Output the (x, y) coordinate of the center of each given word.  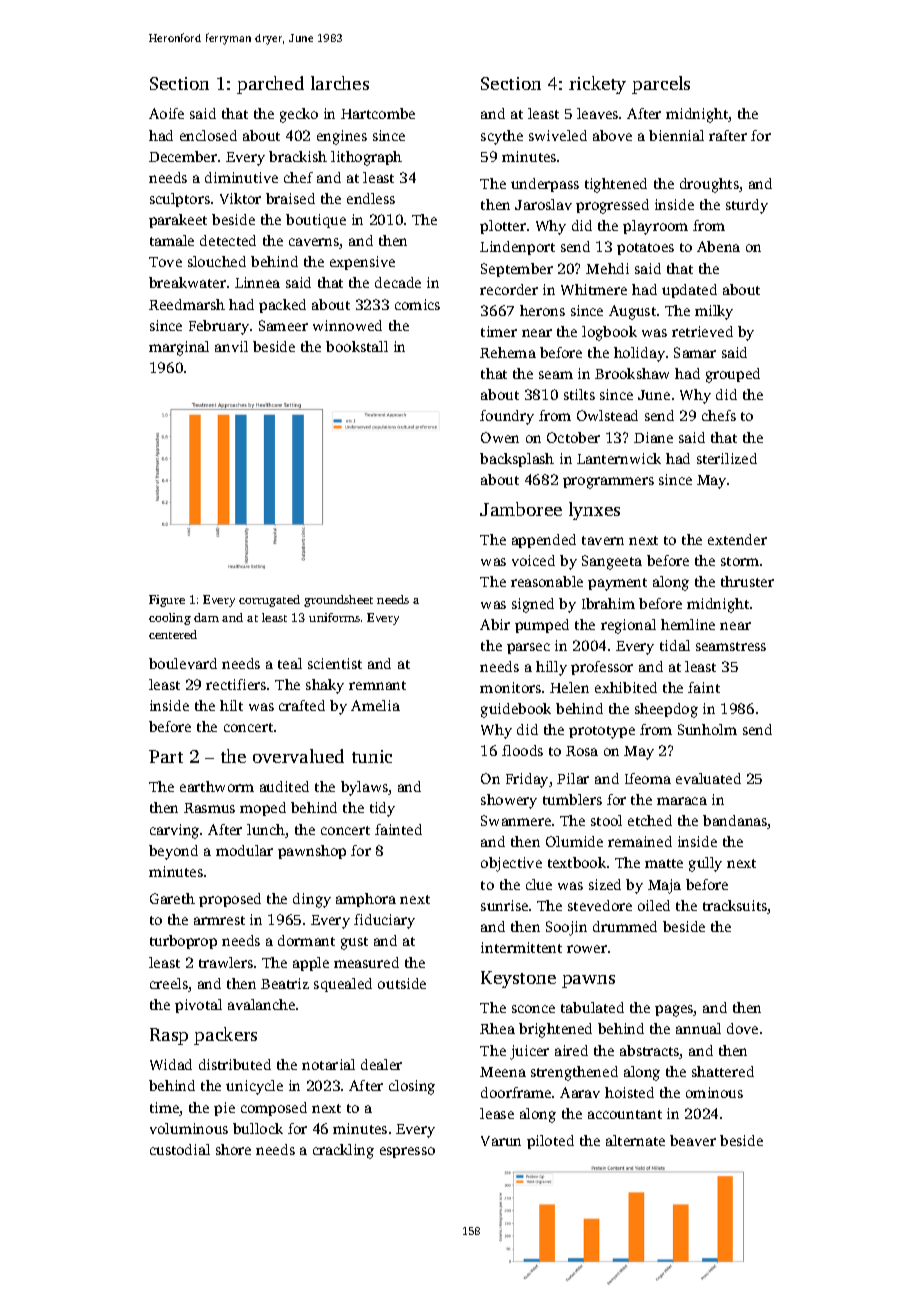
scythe (502, 137)
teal (290, 663)
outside (402, 983)
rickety (597, 85)
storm (740, 561)
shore (233, 1149)
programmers (608, 483)
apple (311, 964)
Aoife (166, 113)
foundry (507, 417)
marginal (179, 348)
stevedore (600, 905)
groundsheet (338, 601)
